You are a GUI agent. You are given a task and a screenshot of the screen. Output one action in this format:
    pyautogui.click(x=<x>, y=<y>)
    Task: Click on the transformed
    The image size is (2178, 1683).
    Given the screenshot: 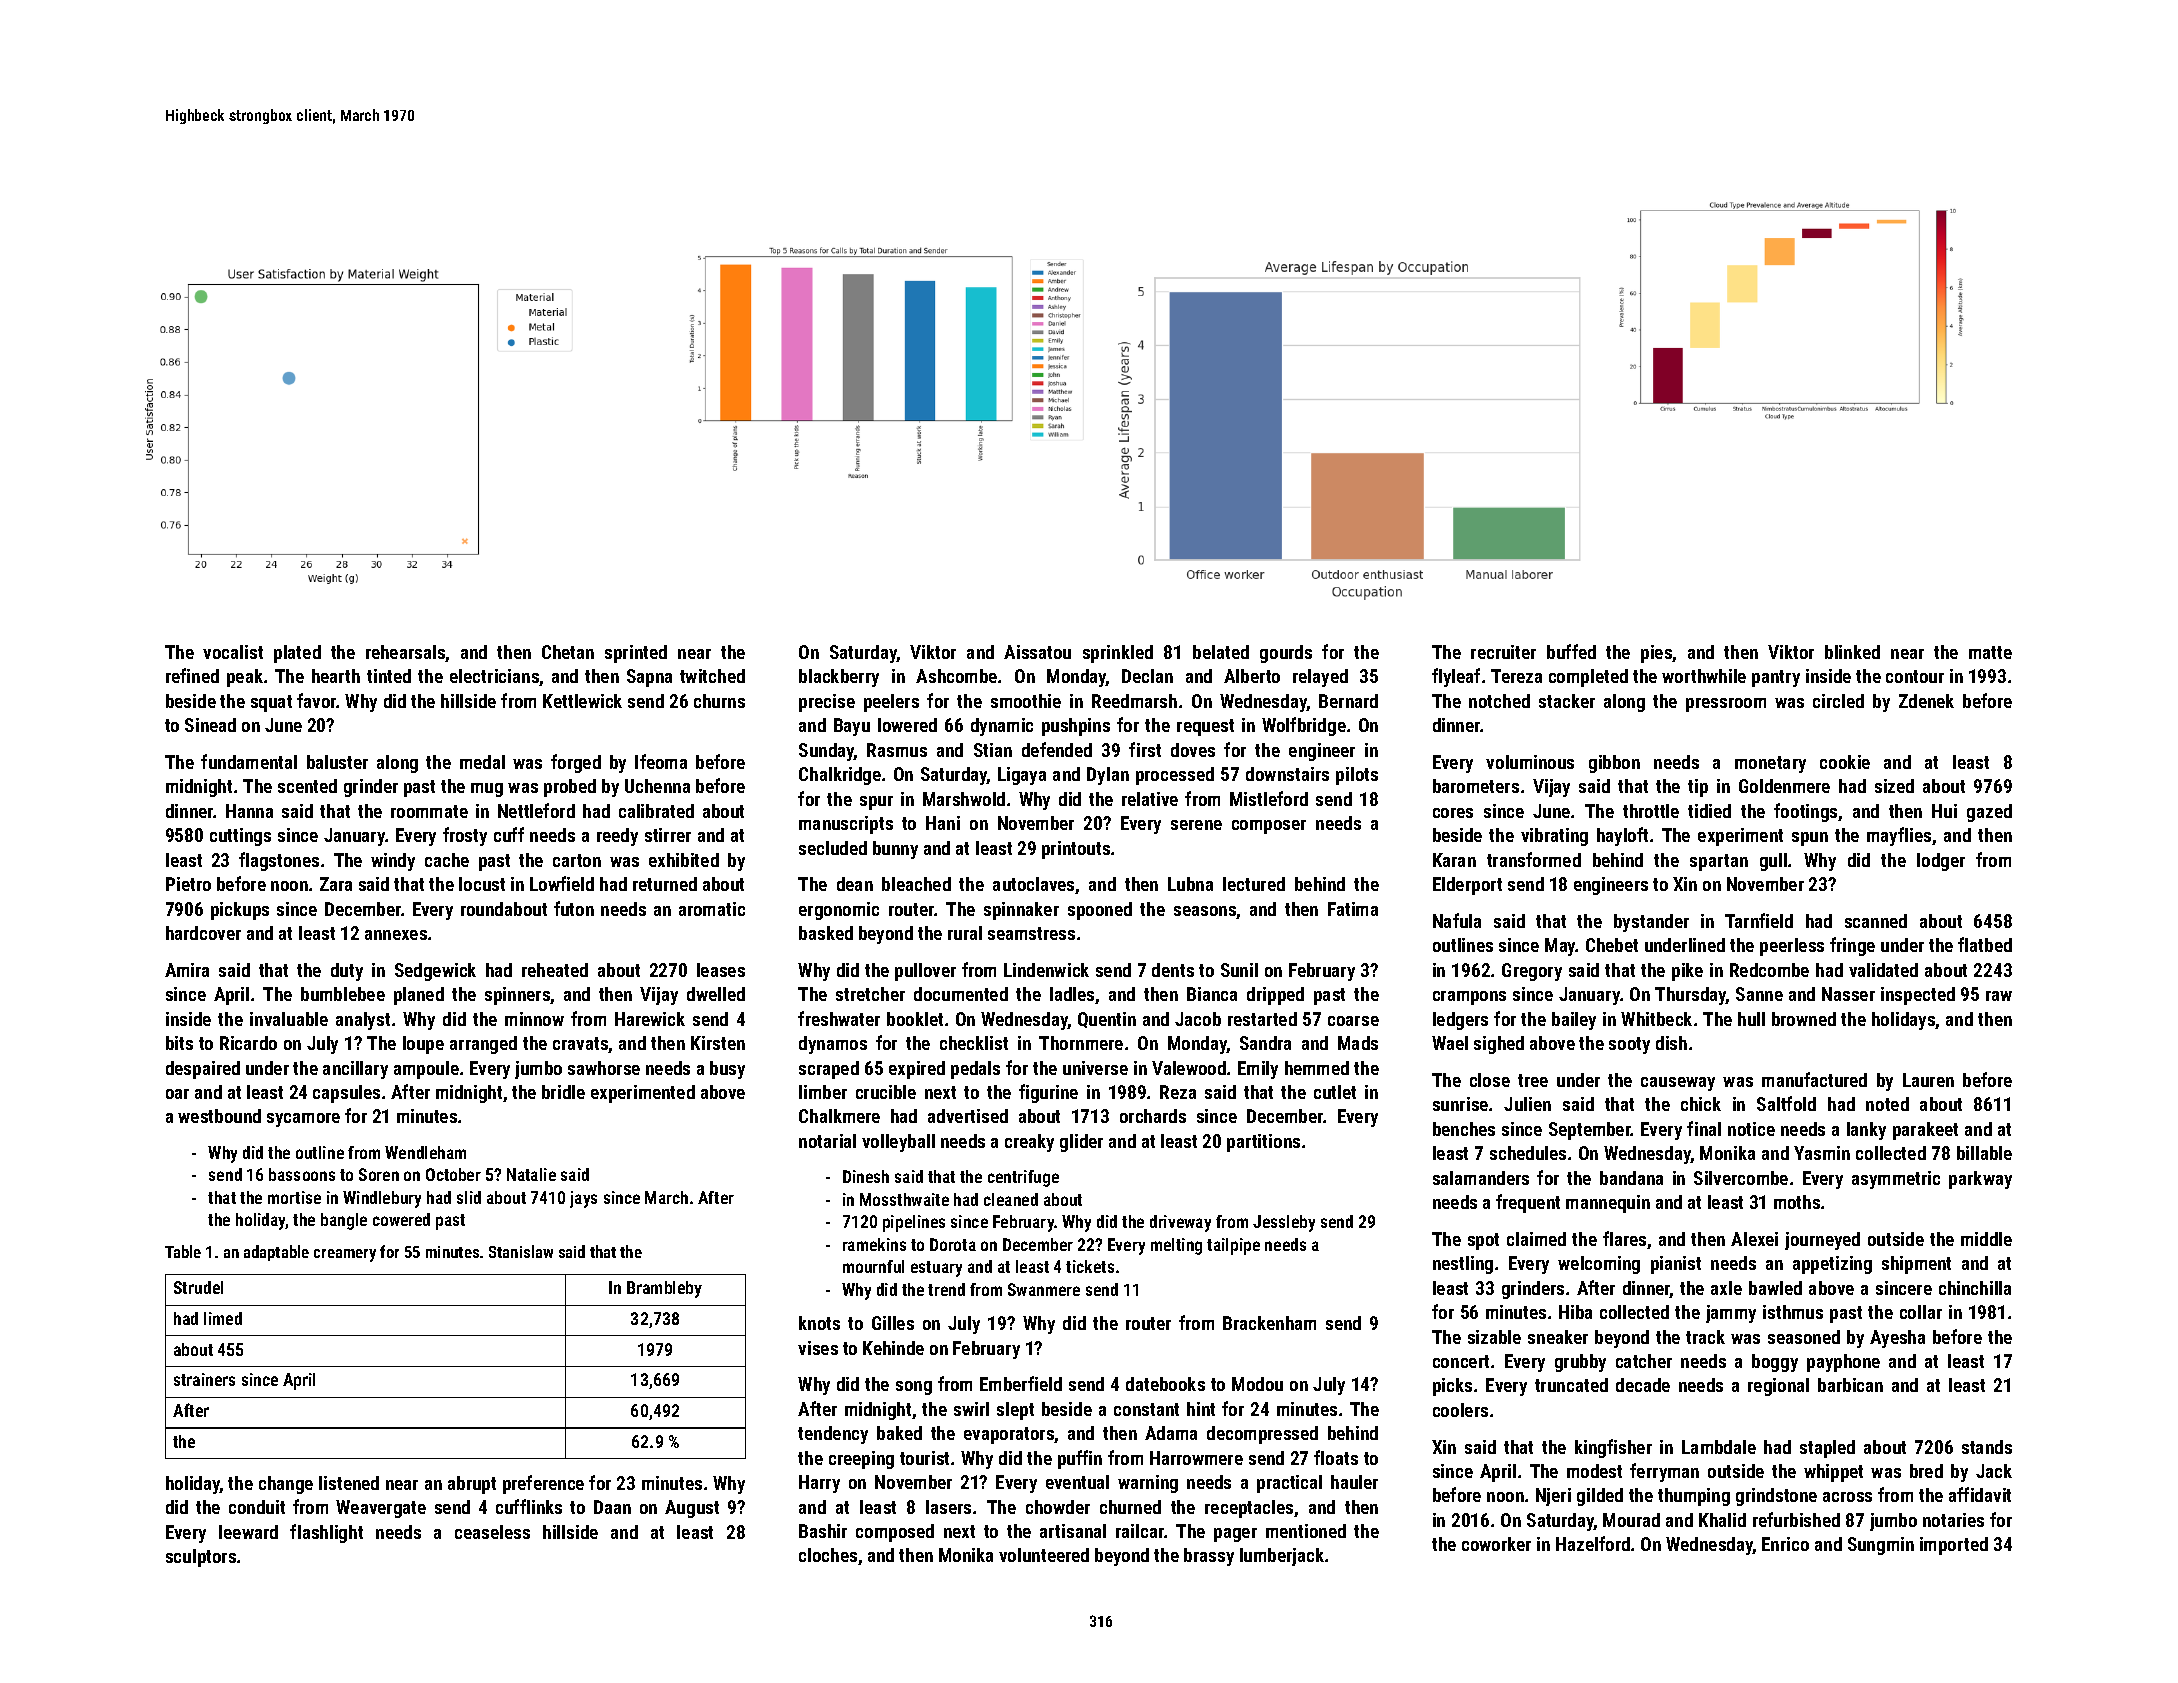 What is the action you would take?
    pyautogui.click(x=1534, y=859)
